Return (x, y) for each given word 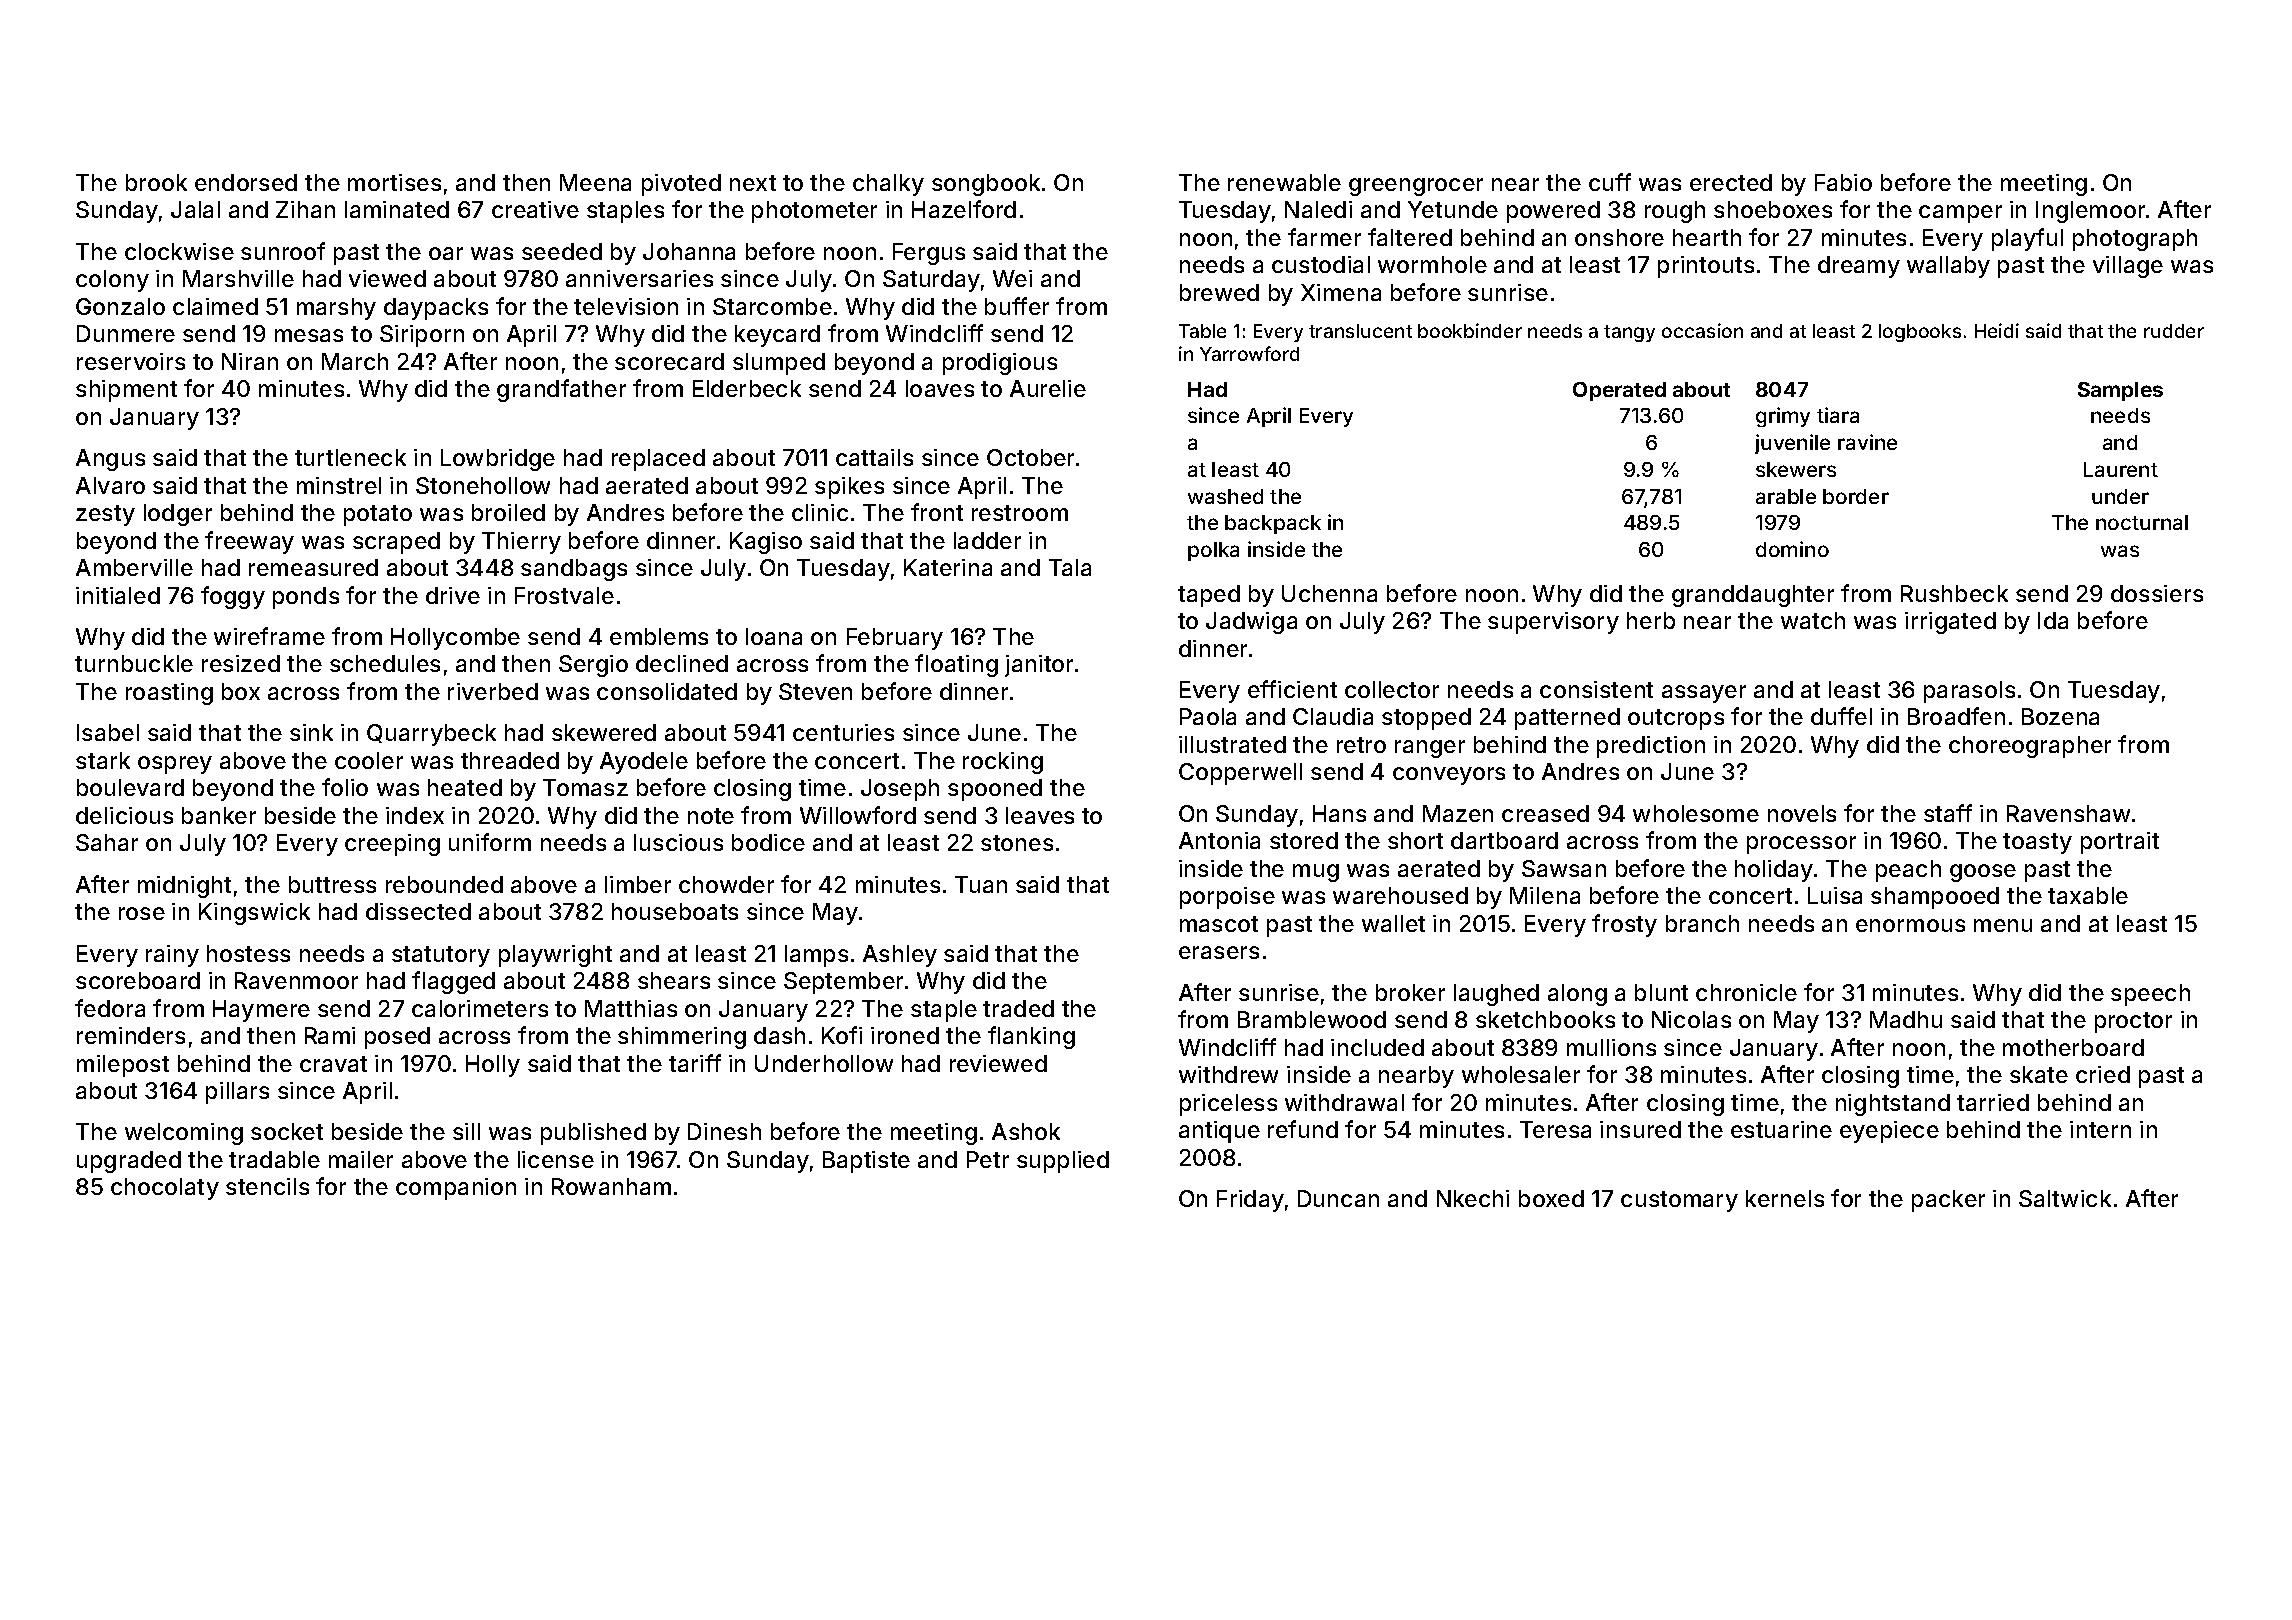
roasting (169, 694)
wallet (1393, 923)
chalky (888, 185)
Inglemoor (2090, 212)
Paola (1208, 716)
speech (2150, 995)
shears (674, 980)
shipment (126, 391)
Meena (595, 182)
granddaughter (1753, 596)
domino (1792, 549)
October (1030, 457)
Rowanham (611, 1186)
